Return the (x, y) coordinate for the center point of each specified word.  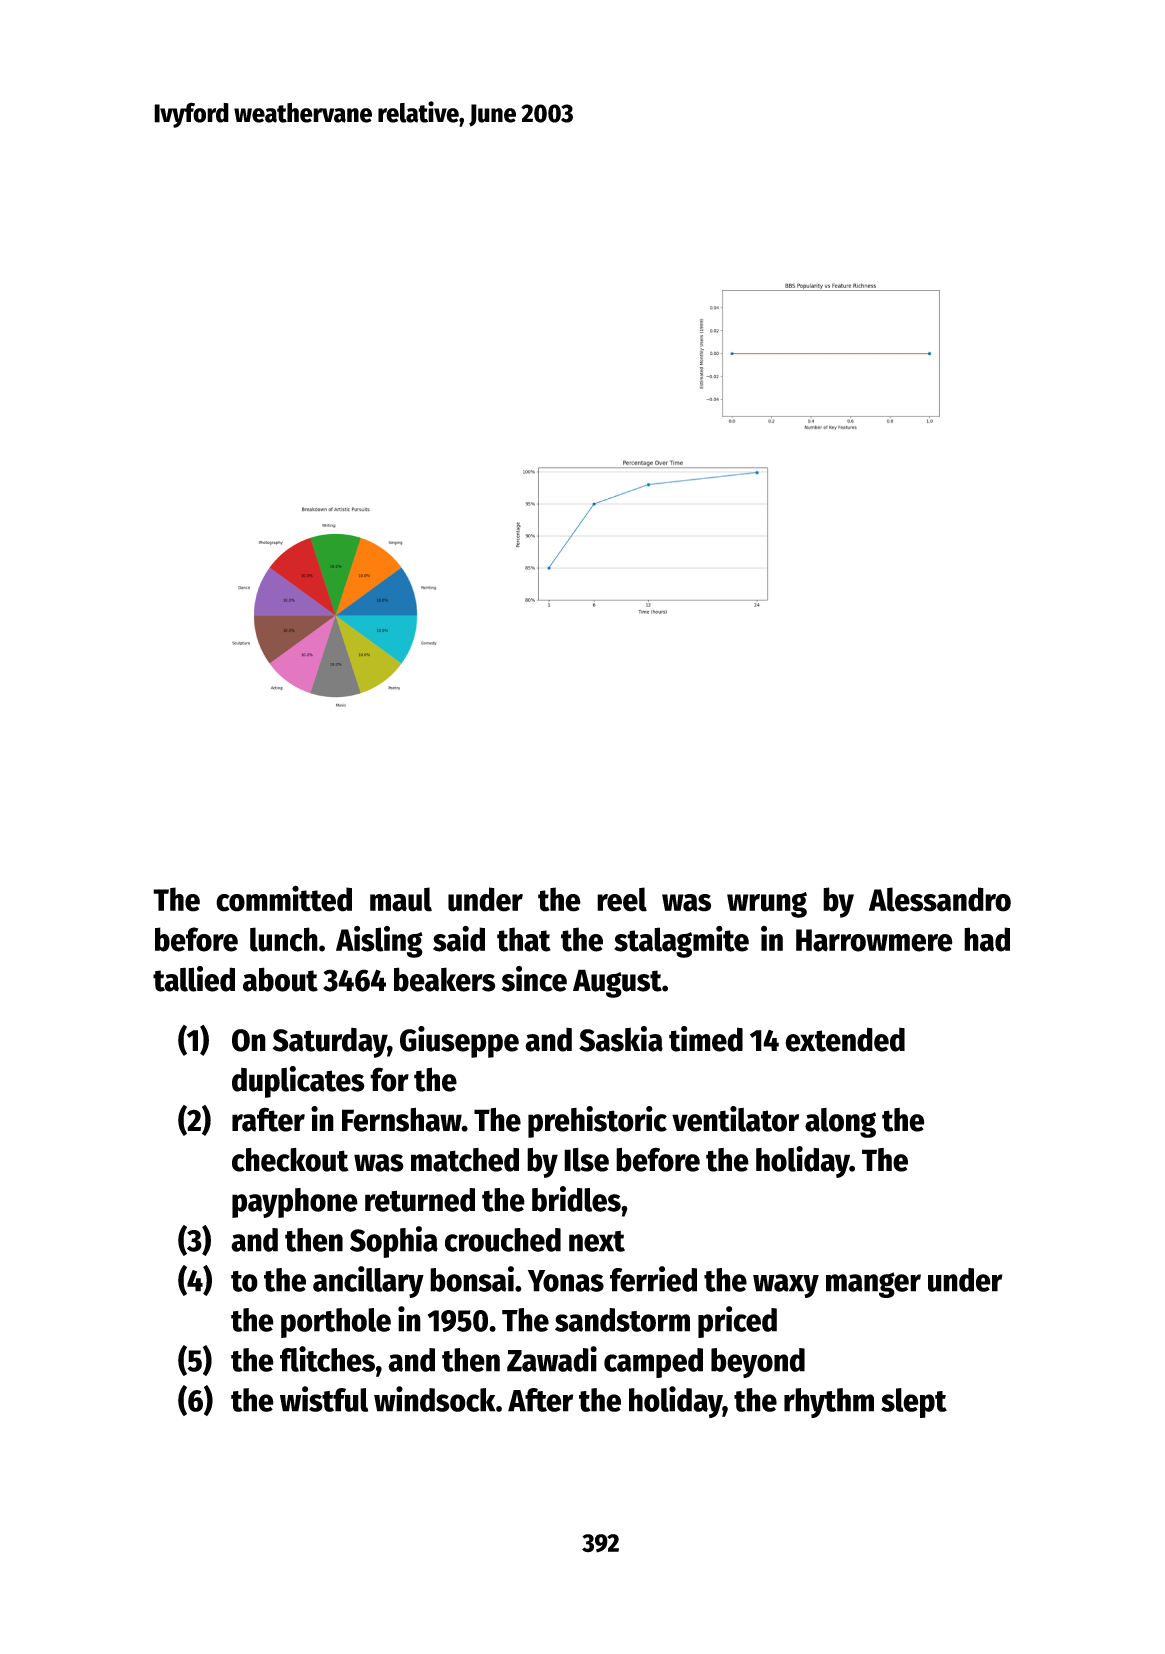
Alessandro (940, 899)
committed (284, 898)
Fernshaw (402, 1119)
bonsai (472, 1279)
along (840, 1123)
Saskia (621, 1039)
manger (873, 1285)
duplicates (298, 1082)
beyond (758, 1363)
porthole (336, 1323)
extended (845, 1039)
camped (653, 1363)
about (280, 979)
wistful (324, 1399)
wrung (767, 905)
